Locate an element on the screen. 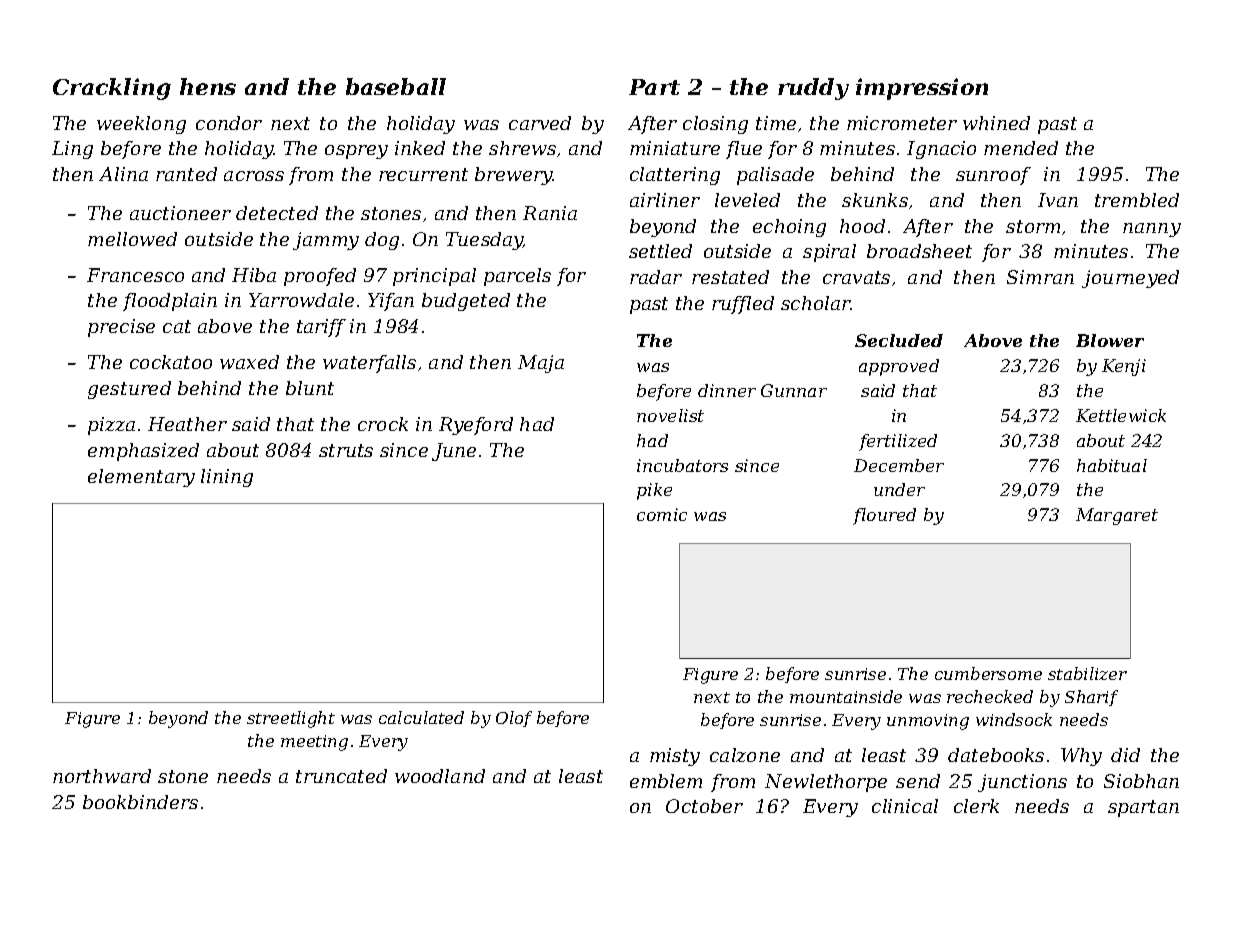 Image resolution: width=1233 pixels, height=952 pixels. comic is located at coordinates (662, 514).
